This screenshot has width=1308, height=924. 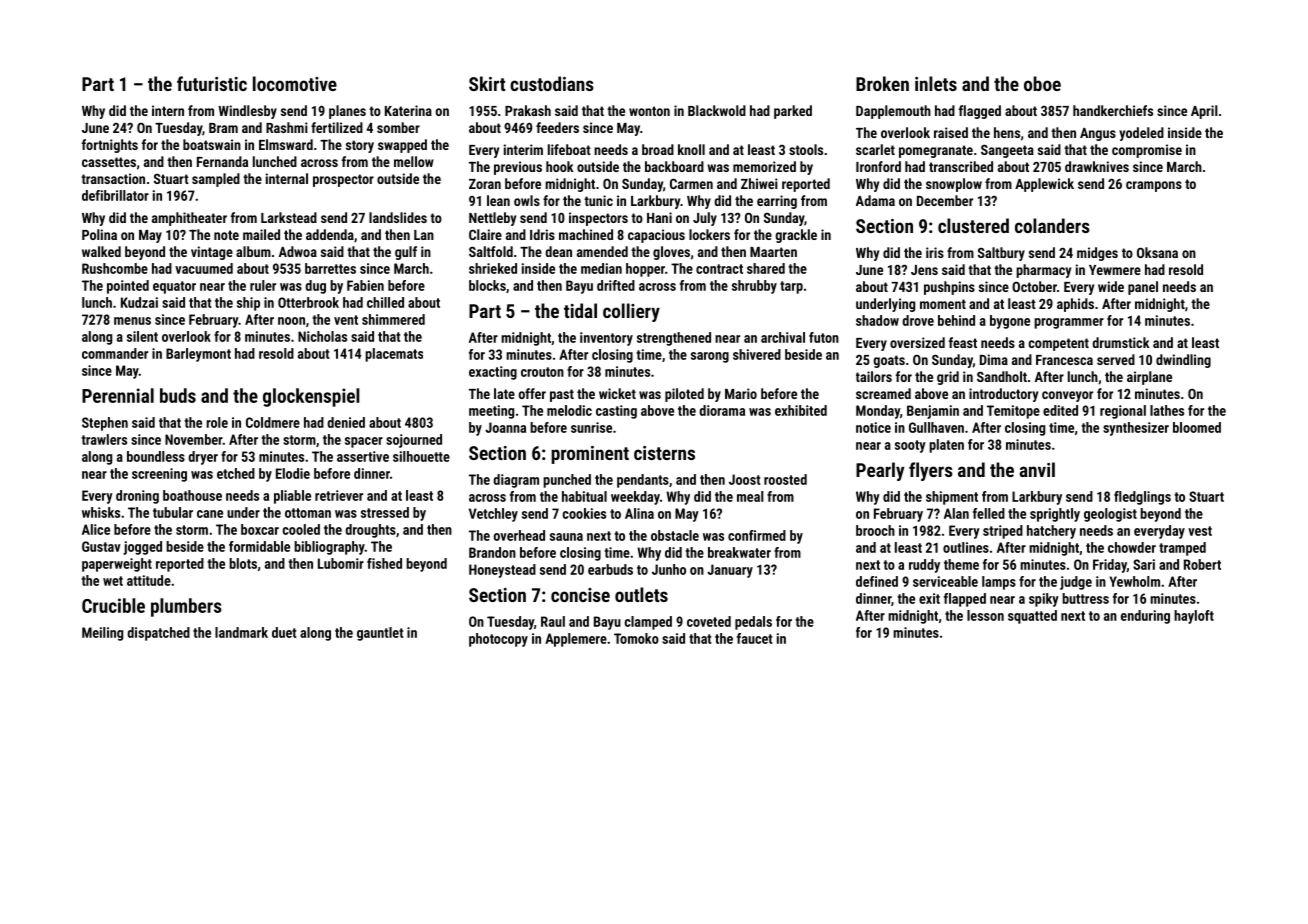 I want to click on Sangeeta, so click(x=1007, y=151).
